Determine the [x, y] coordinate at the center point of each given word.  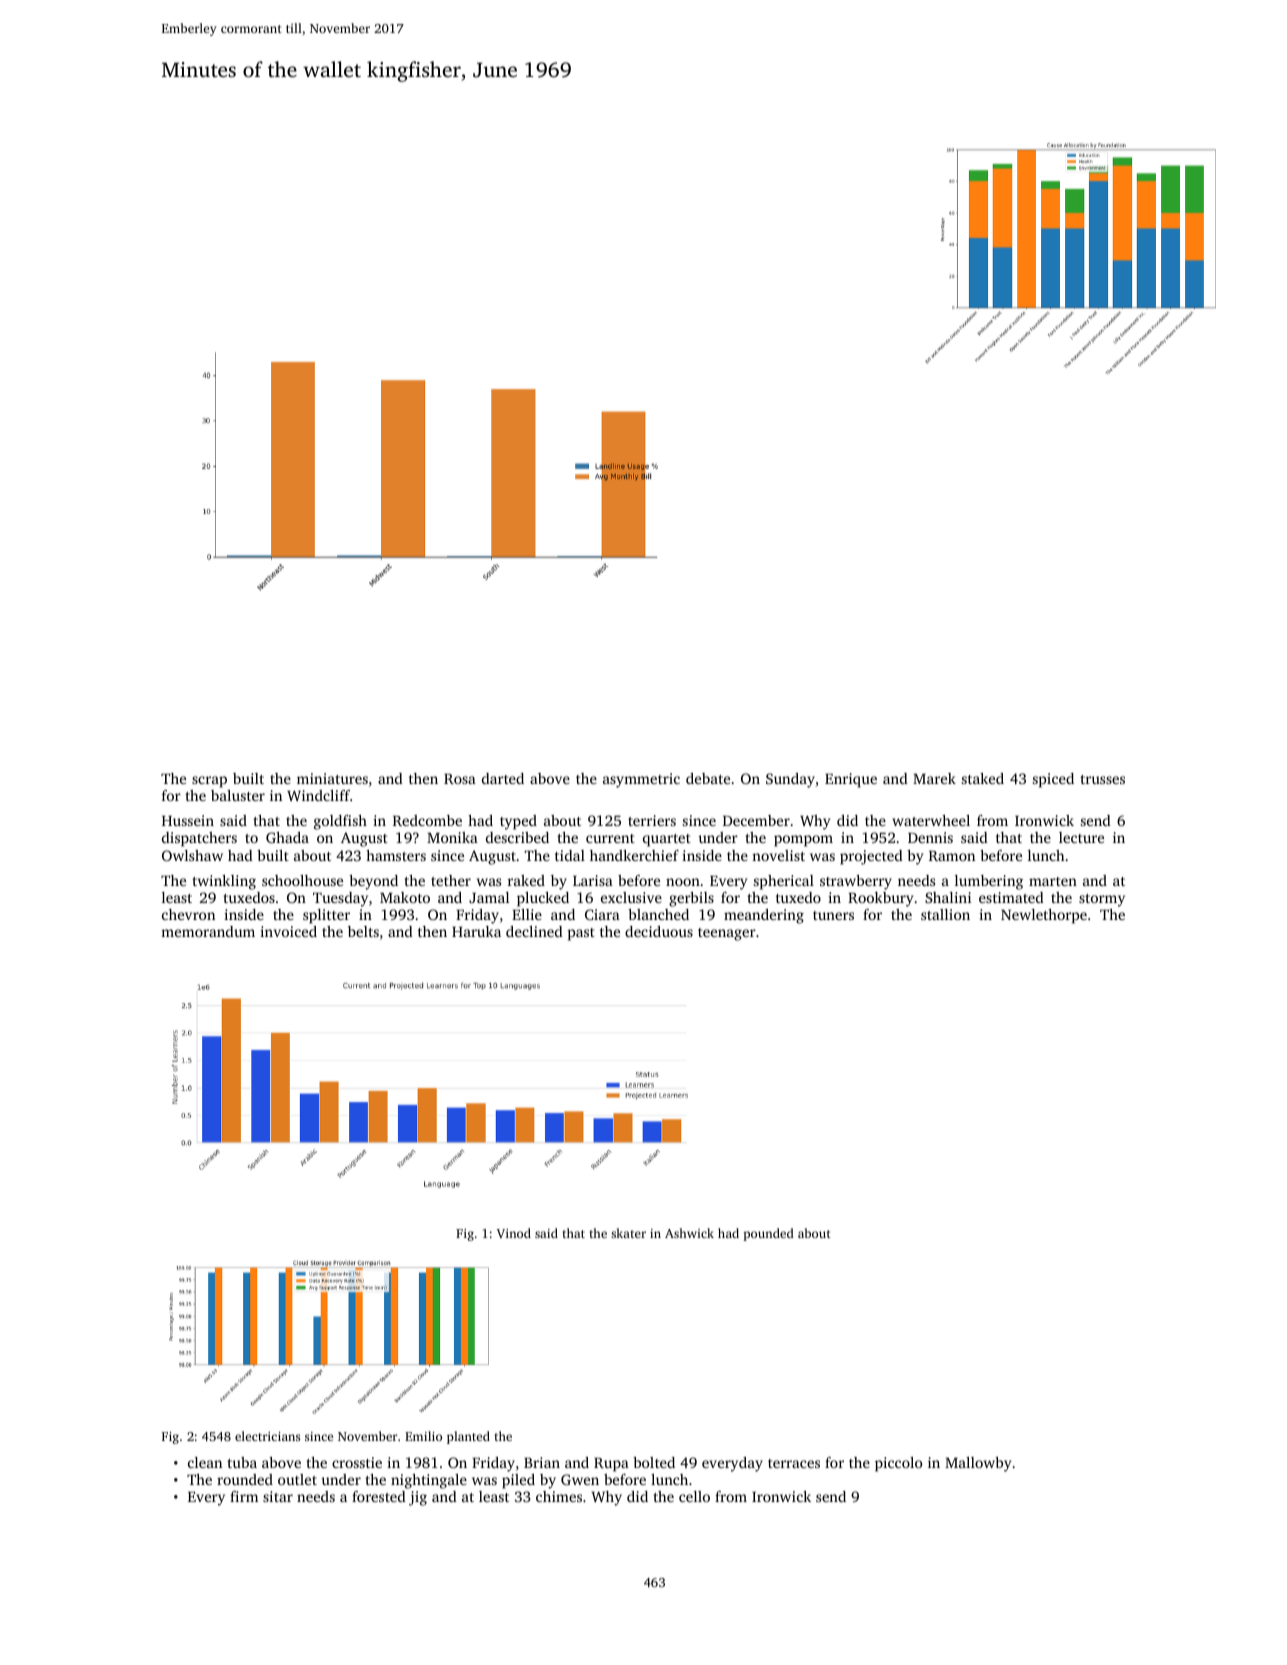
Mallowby [978, 1464]
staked [983, 778]
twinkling [224, 882]
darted [503, 778]
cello [694, 1496]
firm [244, 1496]
